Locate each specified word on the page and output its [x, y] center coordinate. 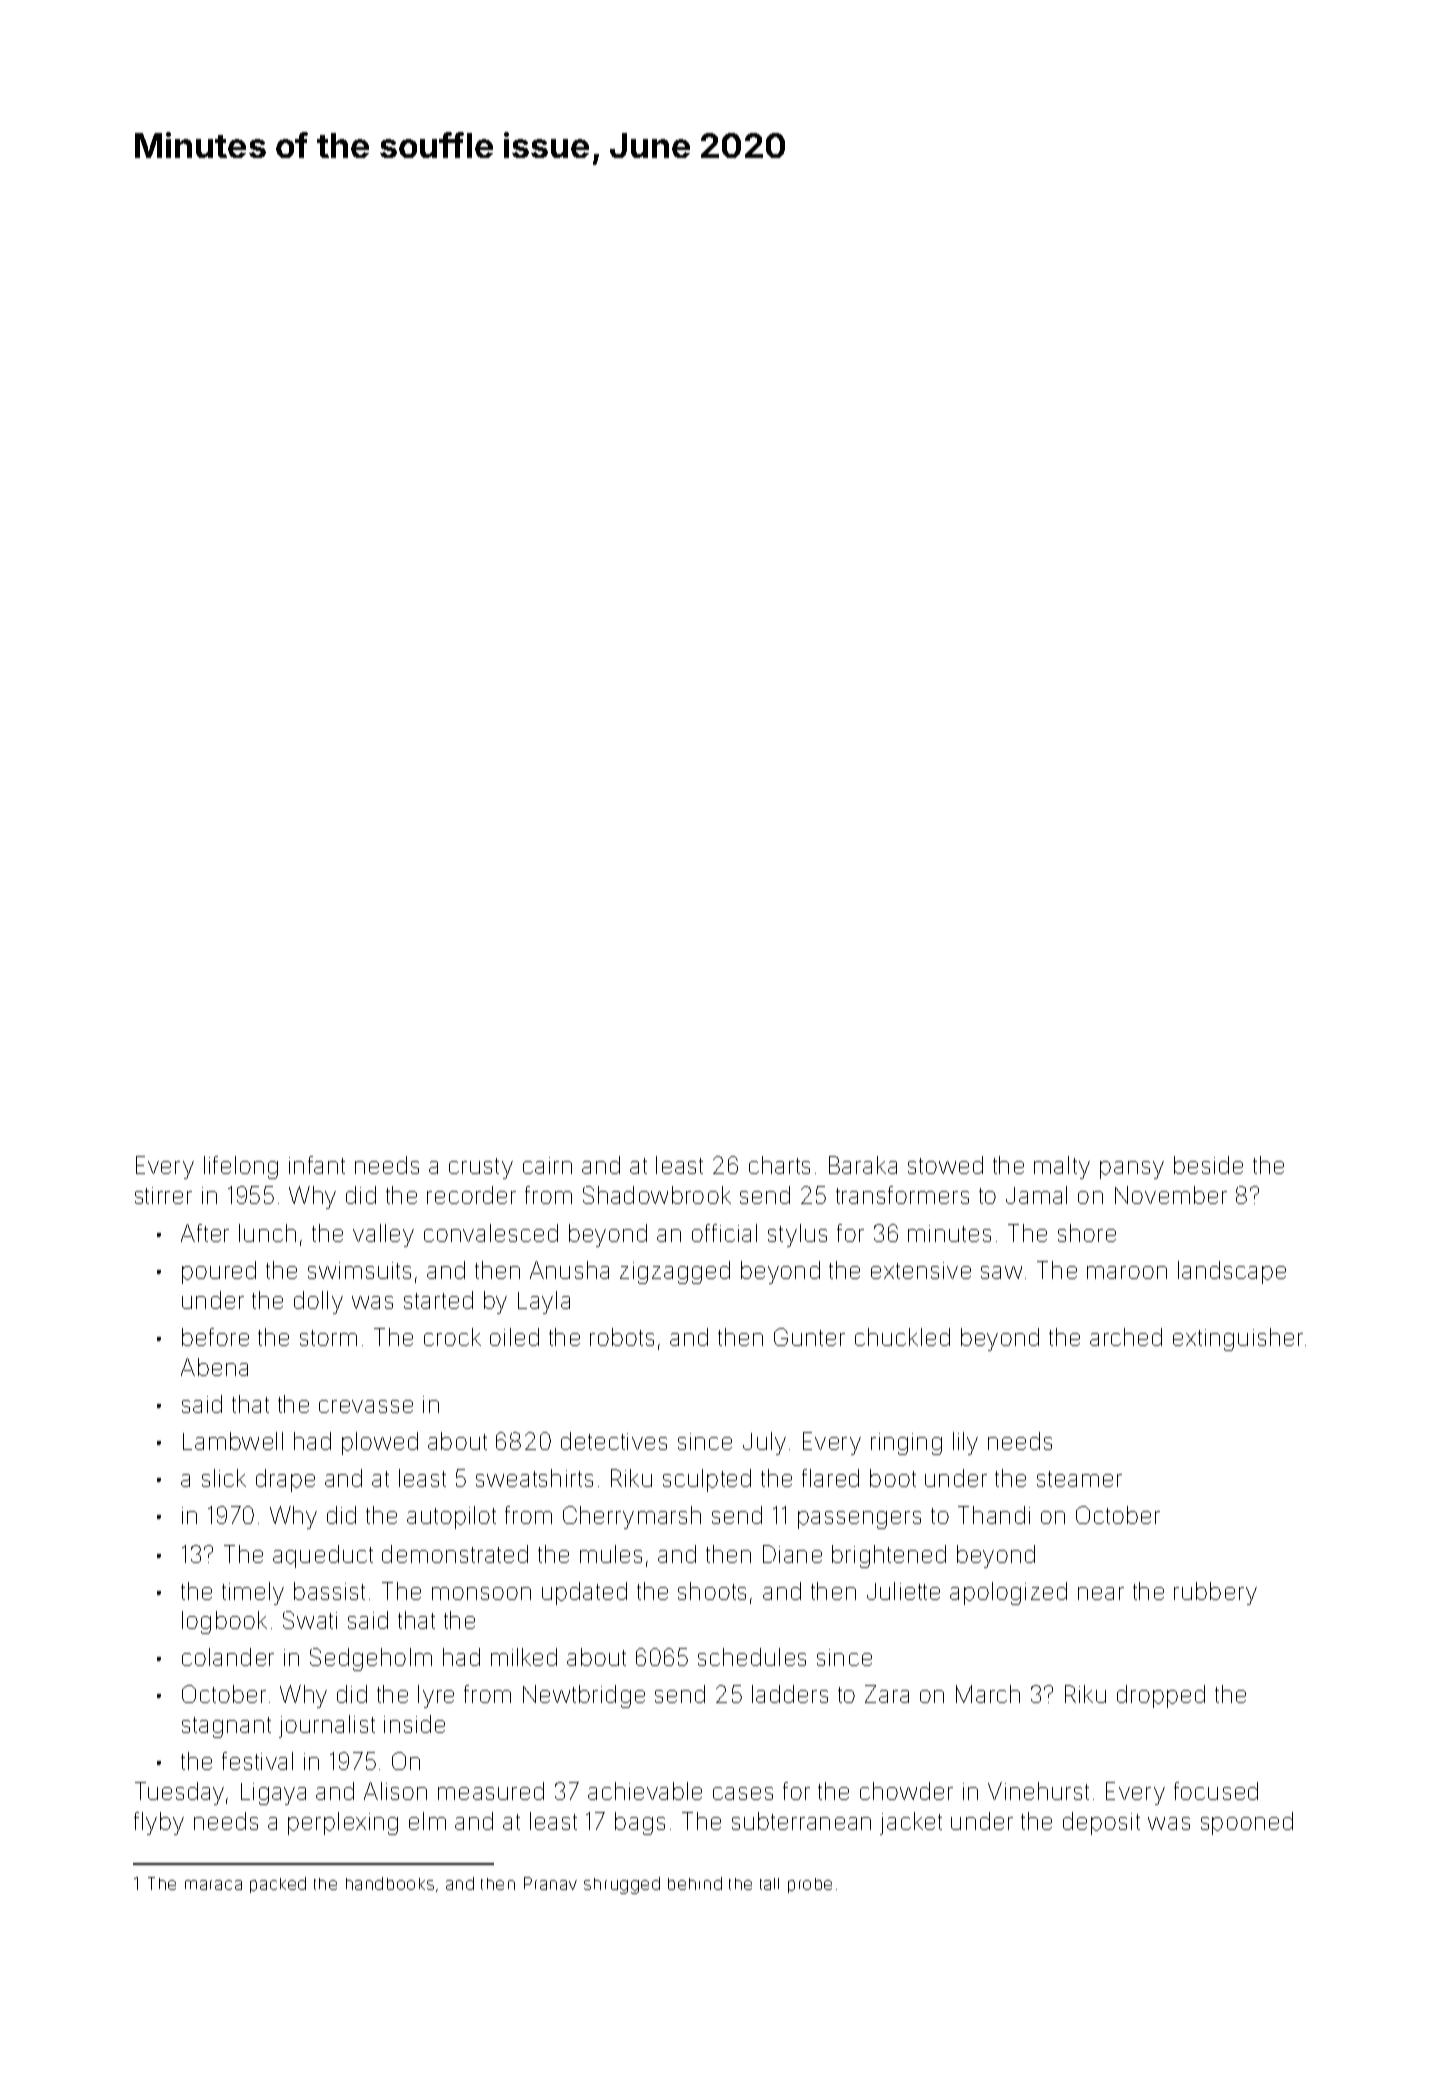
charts [779, 1165]
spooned [1247, 1823]
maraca [213, 1885]
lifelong [241, 1167]
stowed [945, 1165]
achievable [645, 1791]
